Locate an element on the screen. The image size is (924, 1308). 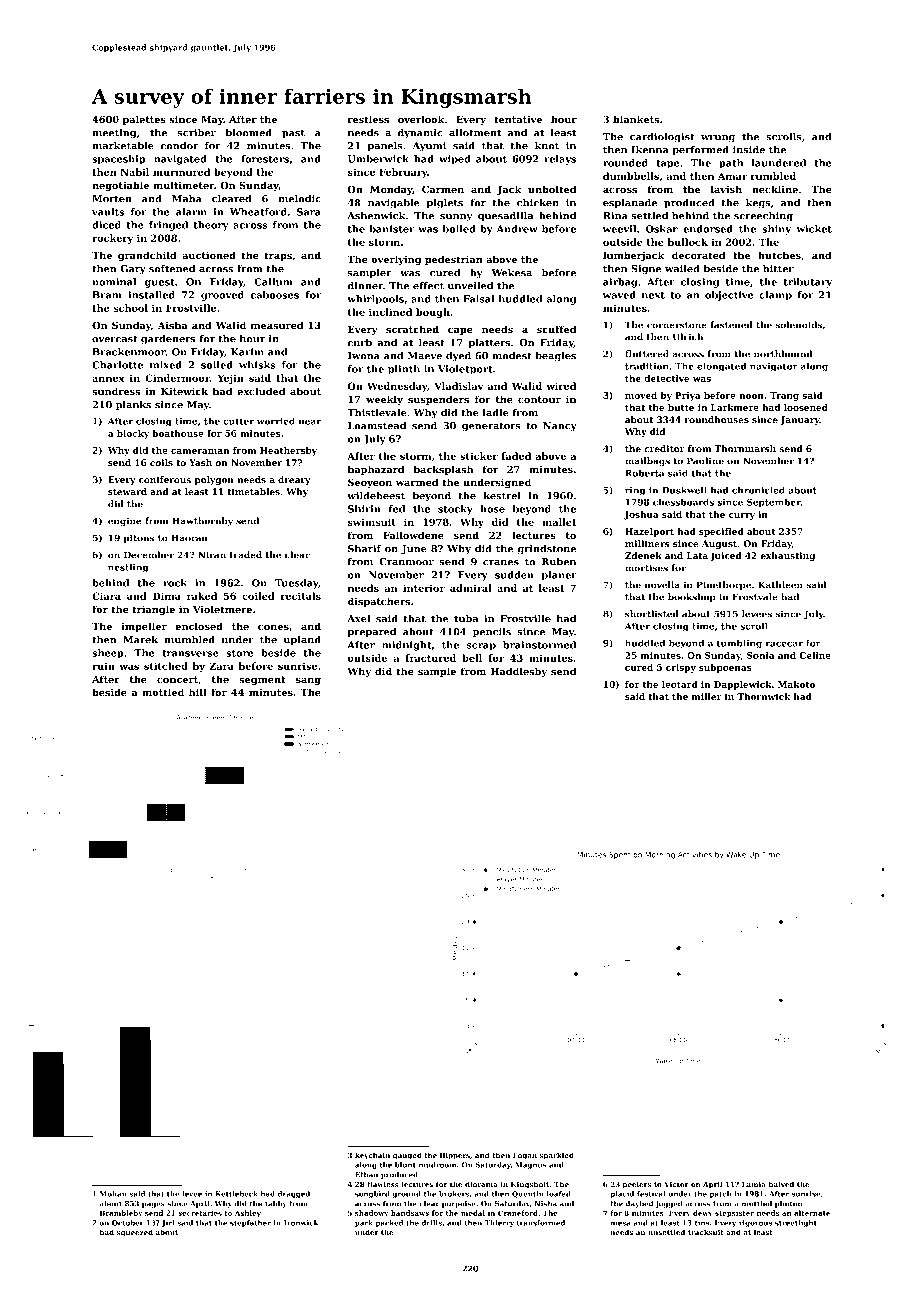
loosened is located at coordinates (806, 407).
